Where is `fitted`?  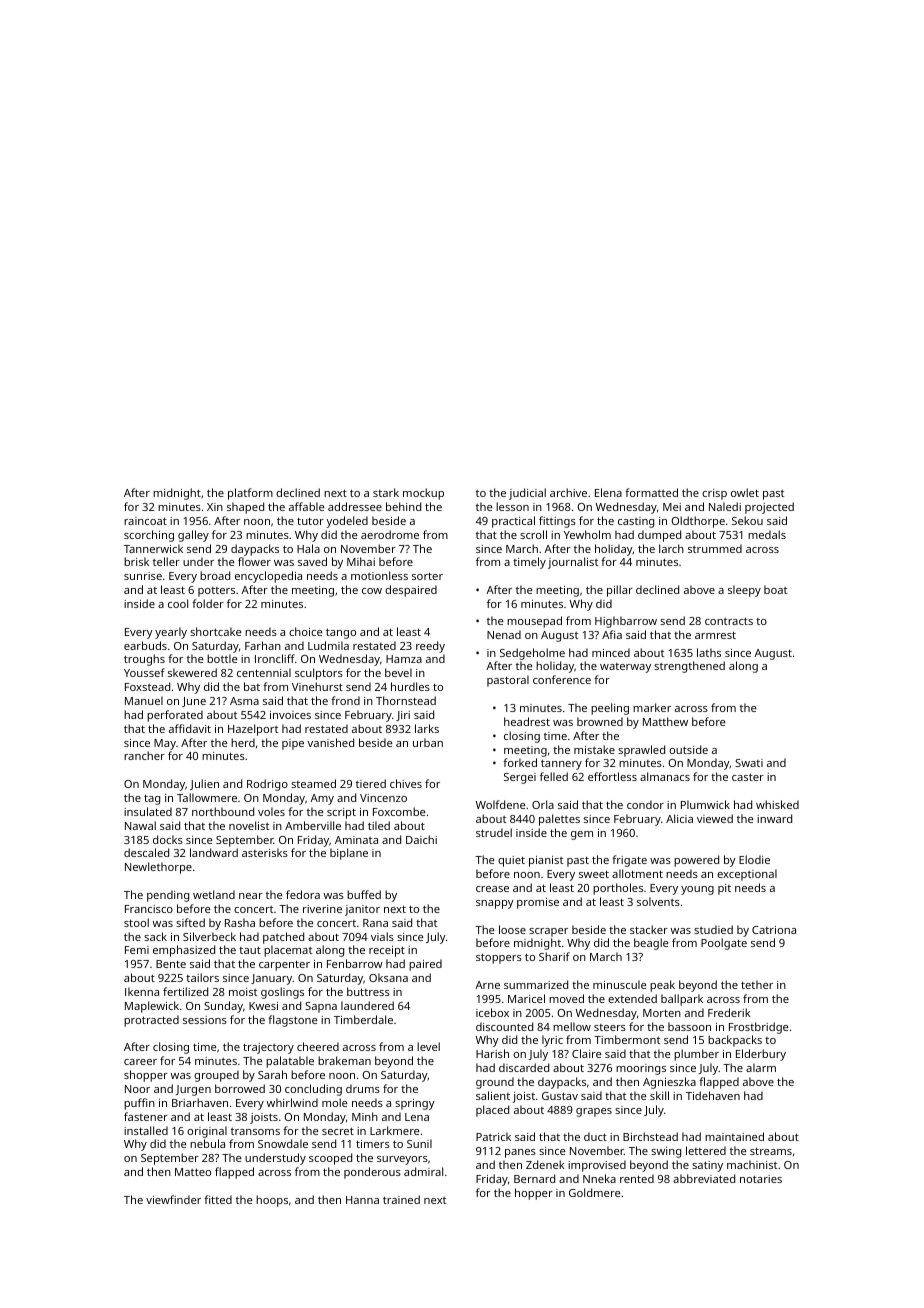 fitted is located at coordinates (218, 1199).
